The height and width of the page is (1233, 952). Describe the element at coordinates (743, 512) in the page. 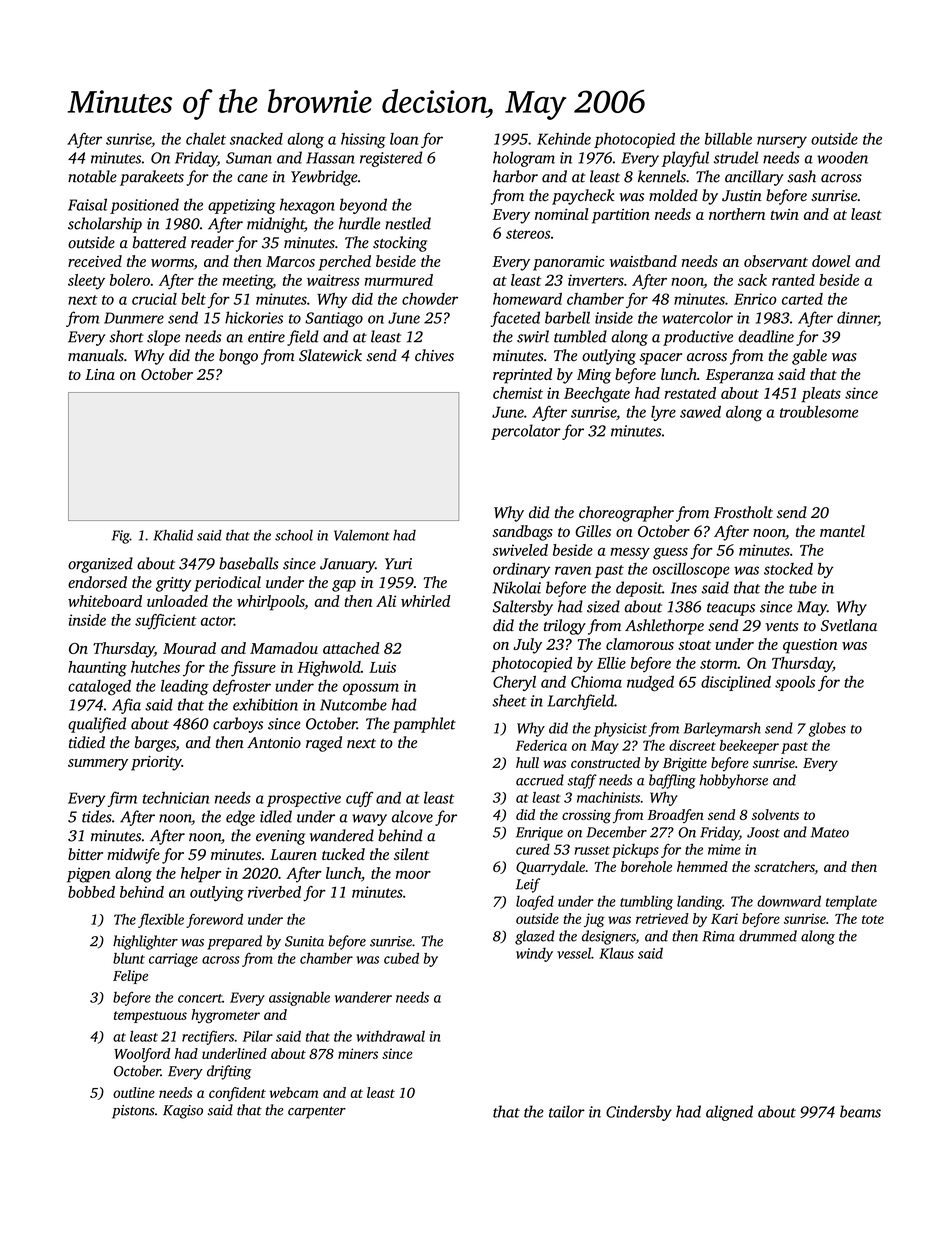

I see `Frostholt` at that location.
